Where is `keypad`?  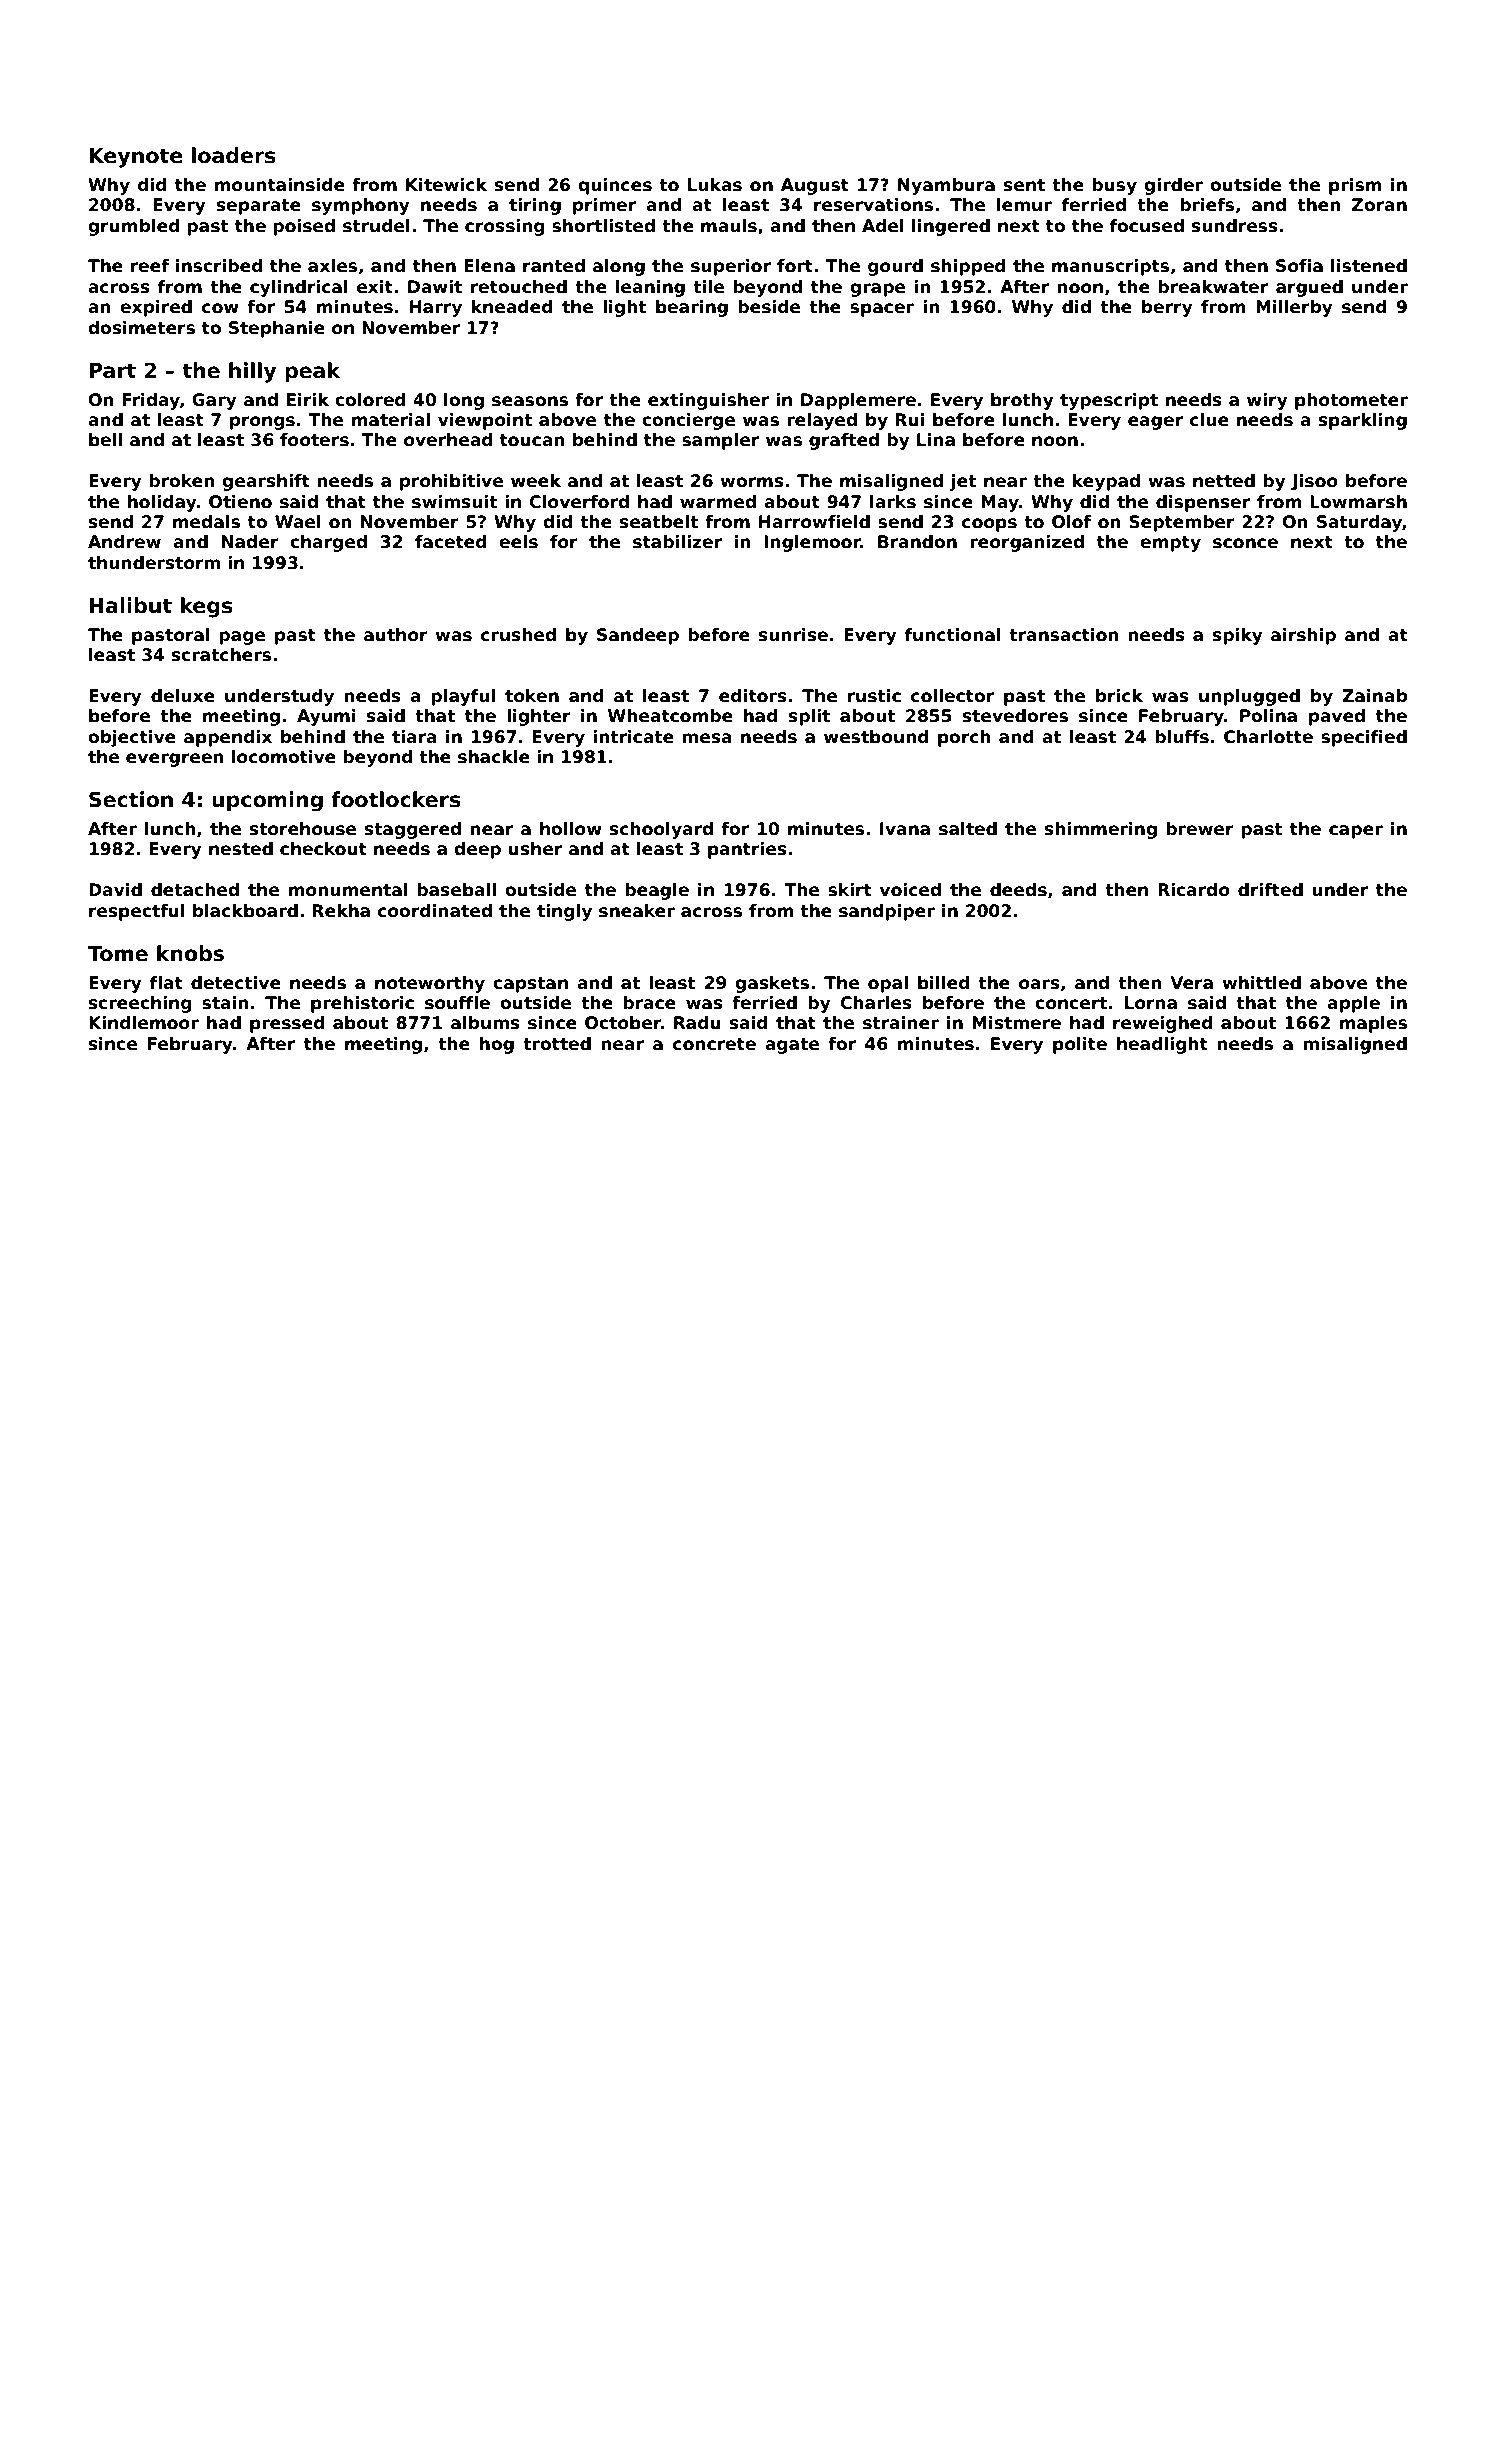 keypad is located at coordinates (1106, 482).
